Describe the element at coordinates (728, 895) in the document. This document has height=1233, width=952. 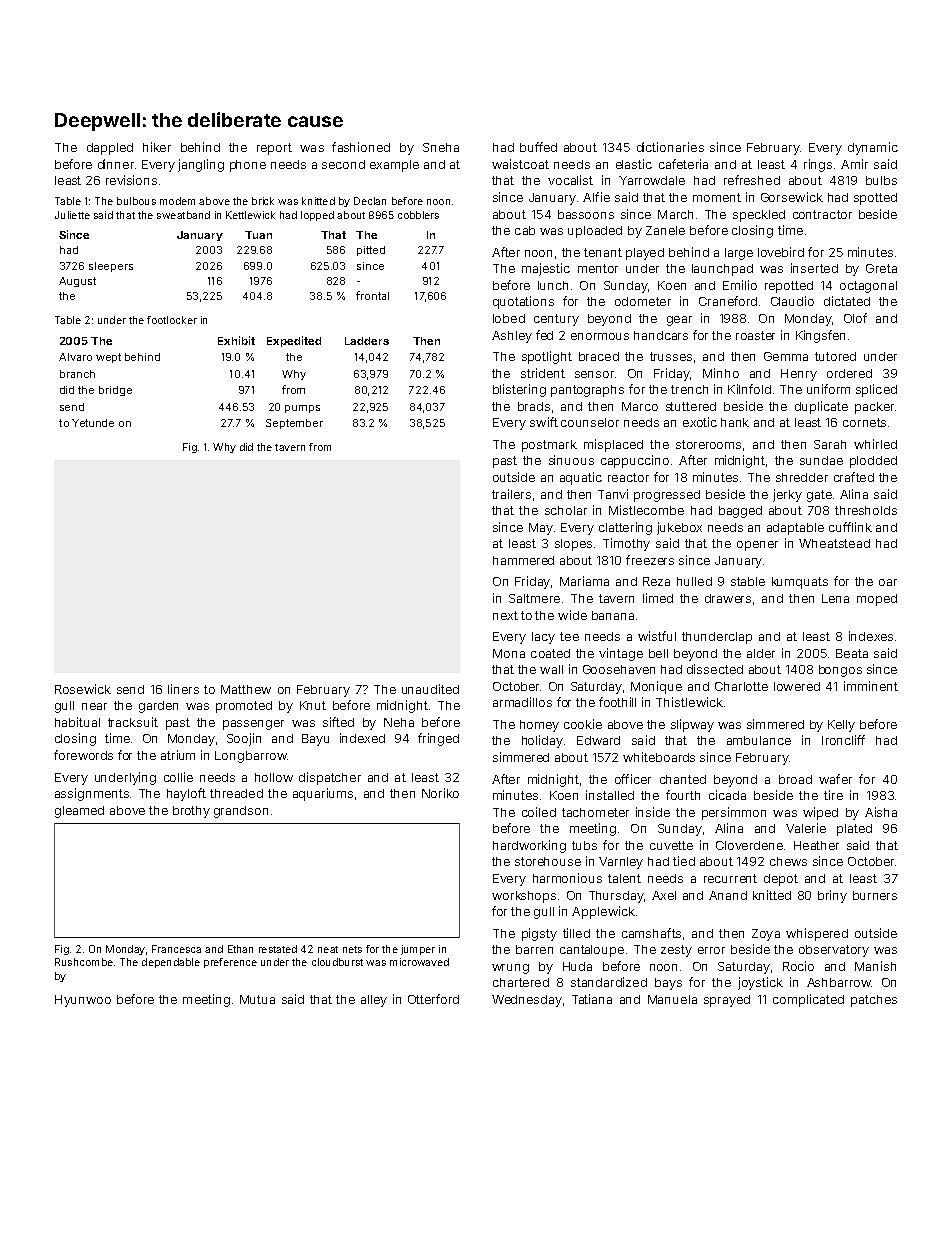
I see `Anand` at that location.
